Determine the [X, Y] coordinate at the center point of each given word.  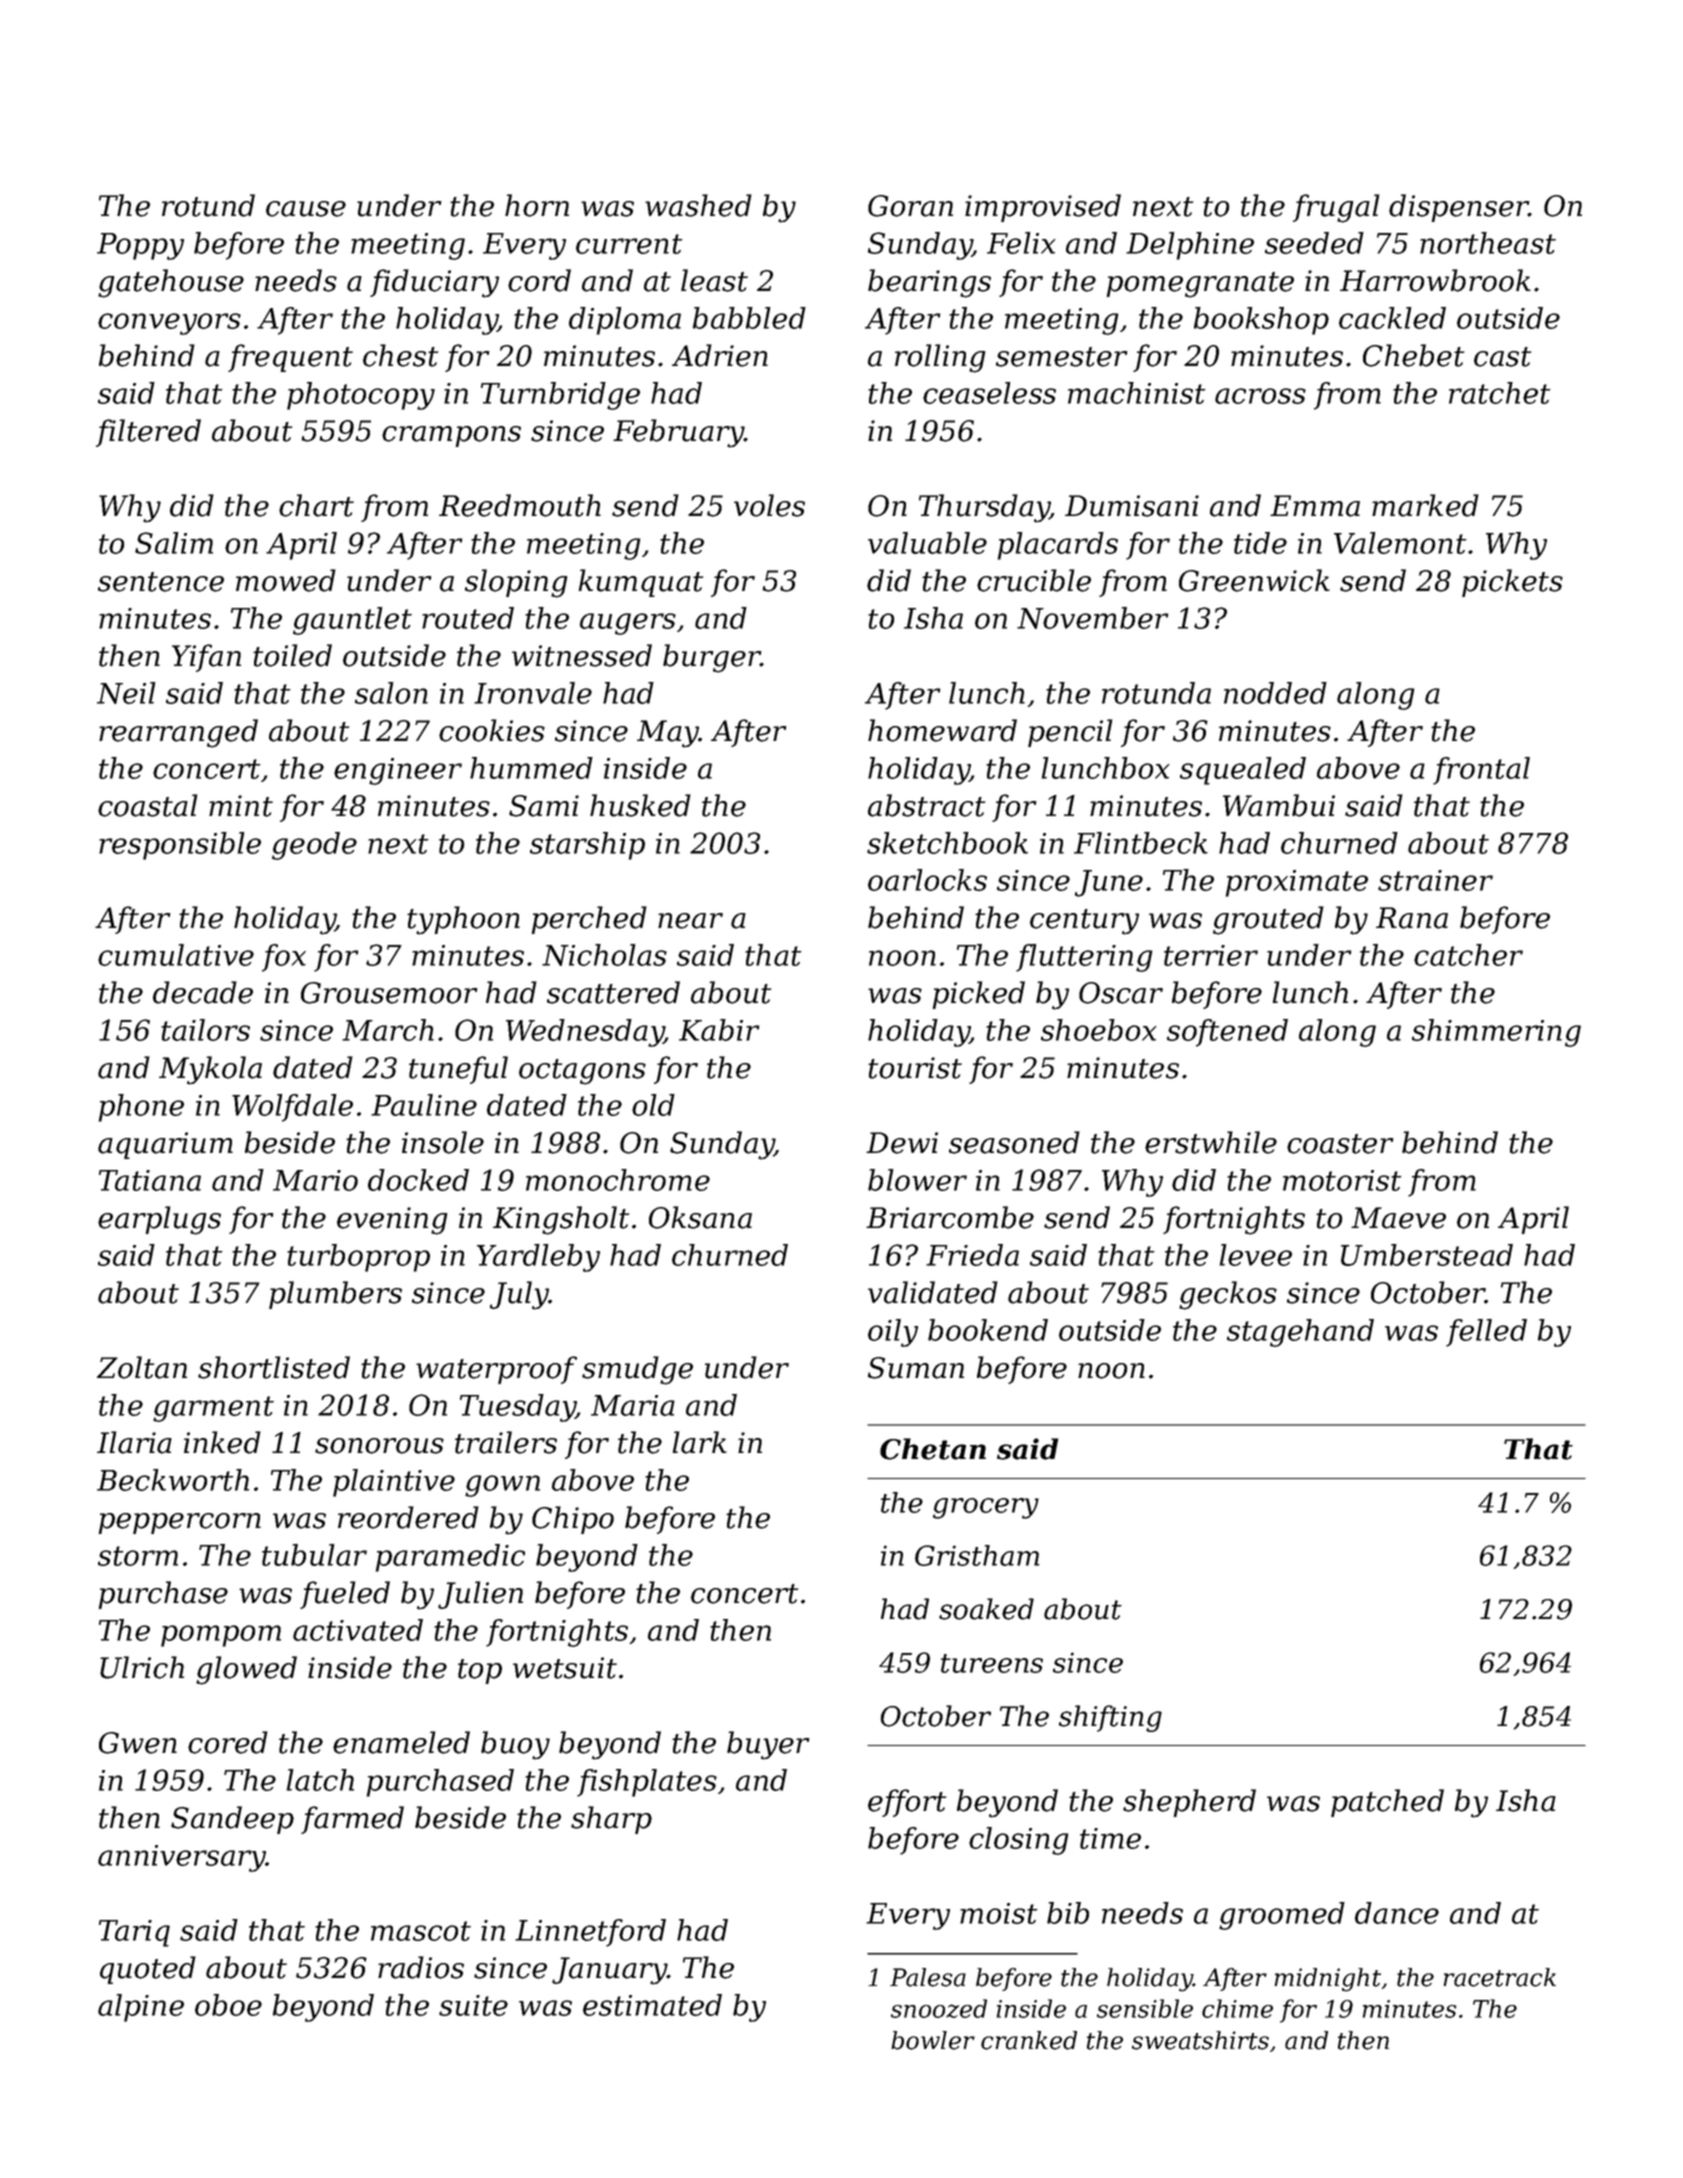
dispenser [1459, 208]
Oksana [700, 1217]
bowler [933, 2040]
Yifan [206, 658]
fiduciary [434, 283]
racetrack [1500, 1977]
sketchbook [947, 843]
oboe [228, 2005]
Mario [315, 1180]
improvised [1043, 208]
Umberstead [1427, 1255]
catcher [1468, 955]
